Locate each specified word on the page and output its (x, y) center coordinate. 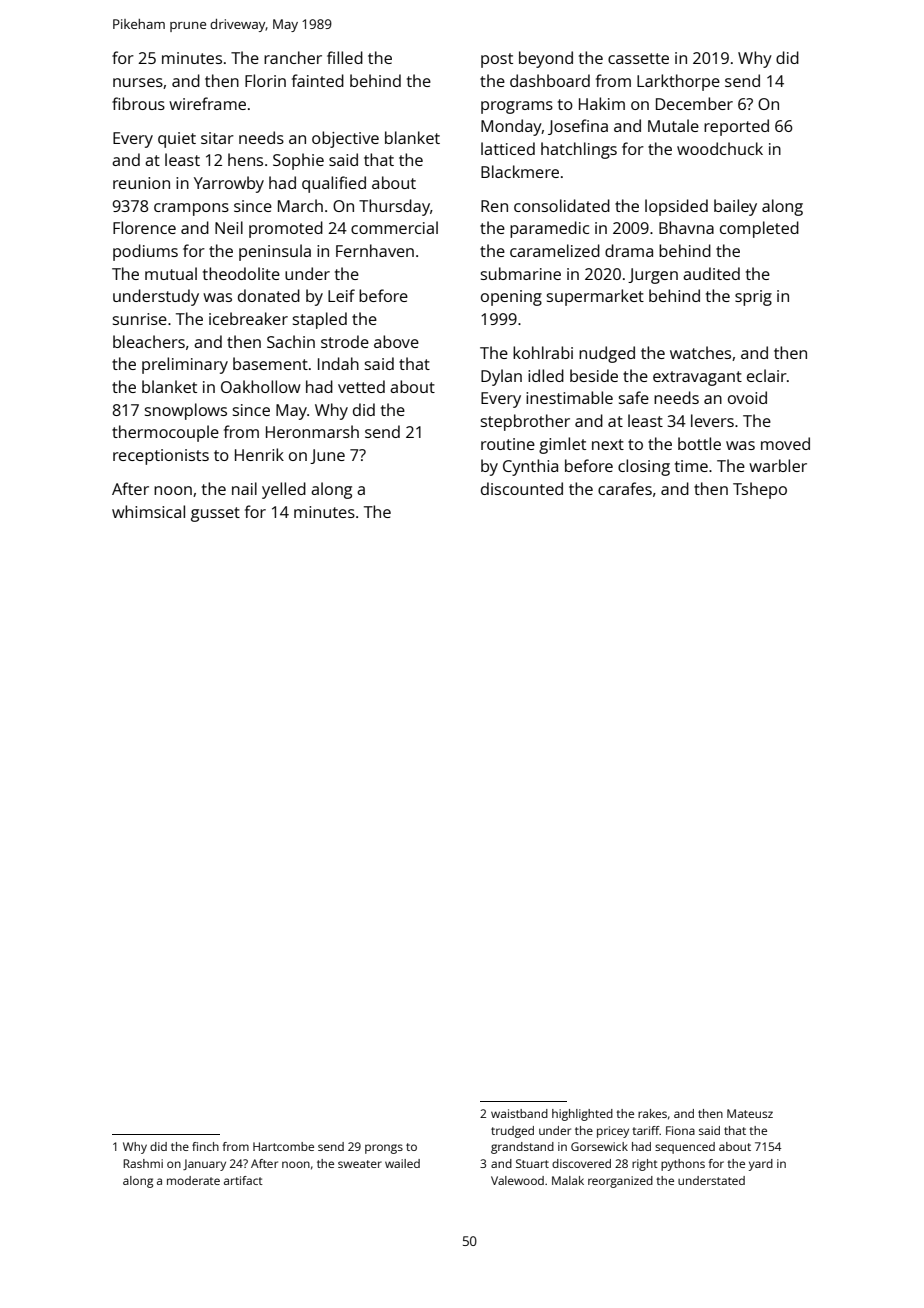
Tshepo (760, 490)
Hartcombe (283, 1146)
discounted (522, 488)
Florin (265, 80)
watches (700, 352)
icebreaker (248, 318)
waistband (519, 1113)
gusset (215, 514)
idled (546, 375)
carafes (625, 488)
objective (345, 139)
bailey (735, 207)
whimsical (148, 511)
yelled (284, 490)
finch (205, 1146)
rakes (652, 1113)
